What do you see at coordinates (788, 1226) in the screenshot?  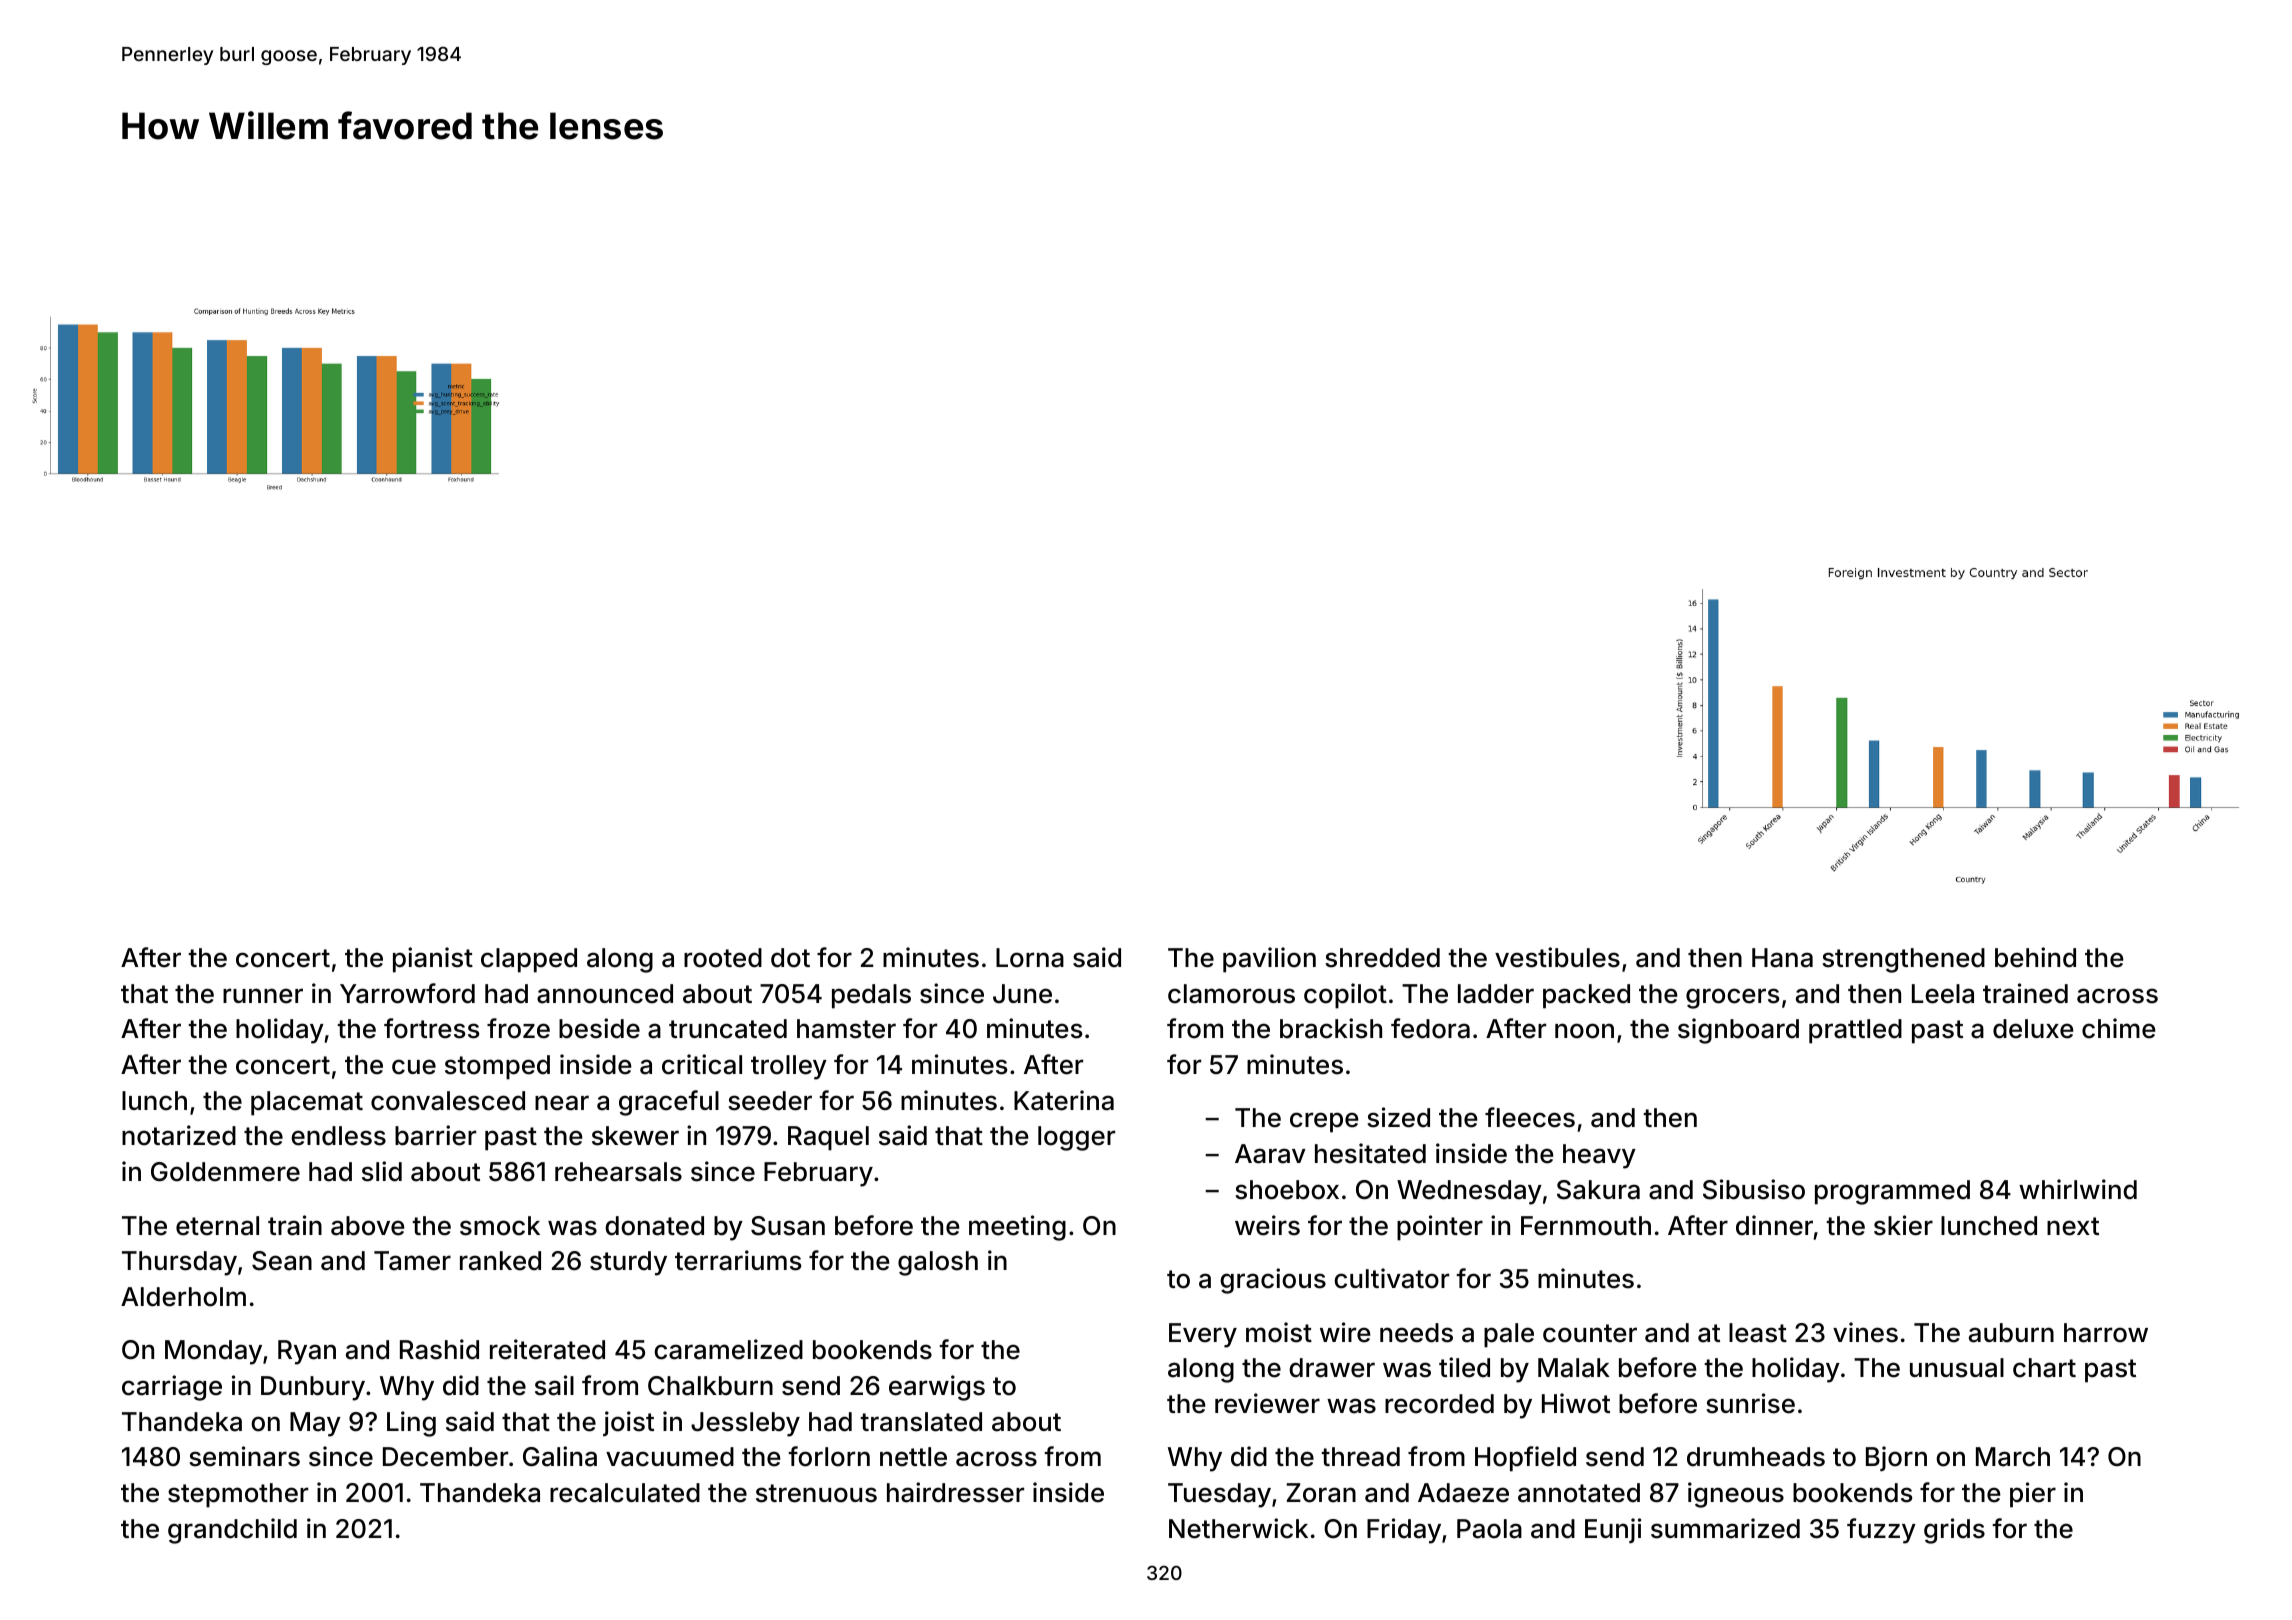 I see `Susan` at bounding box center [788, 1226].
